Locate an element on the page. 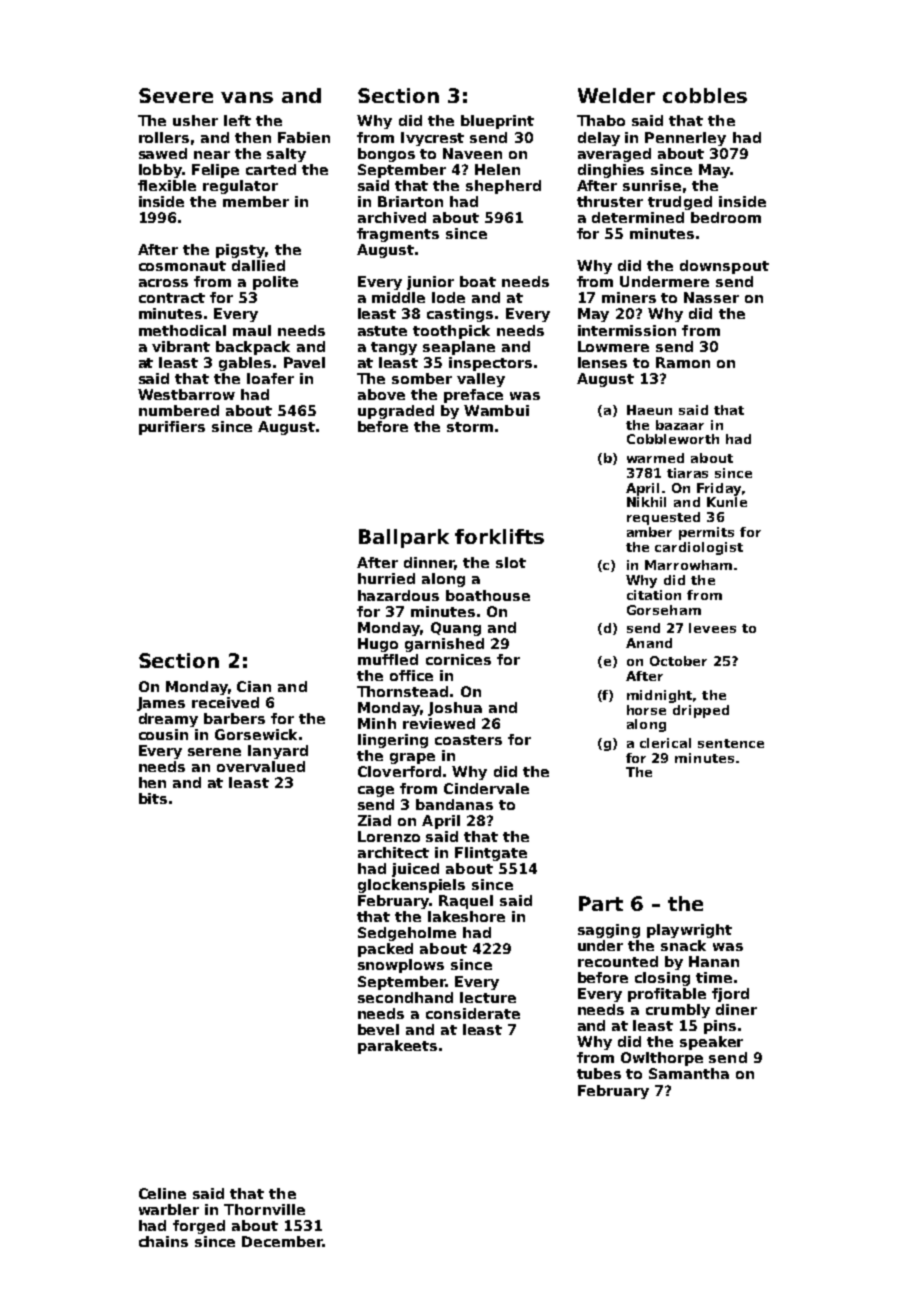  citation is located at coordinates (654, 595).
